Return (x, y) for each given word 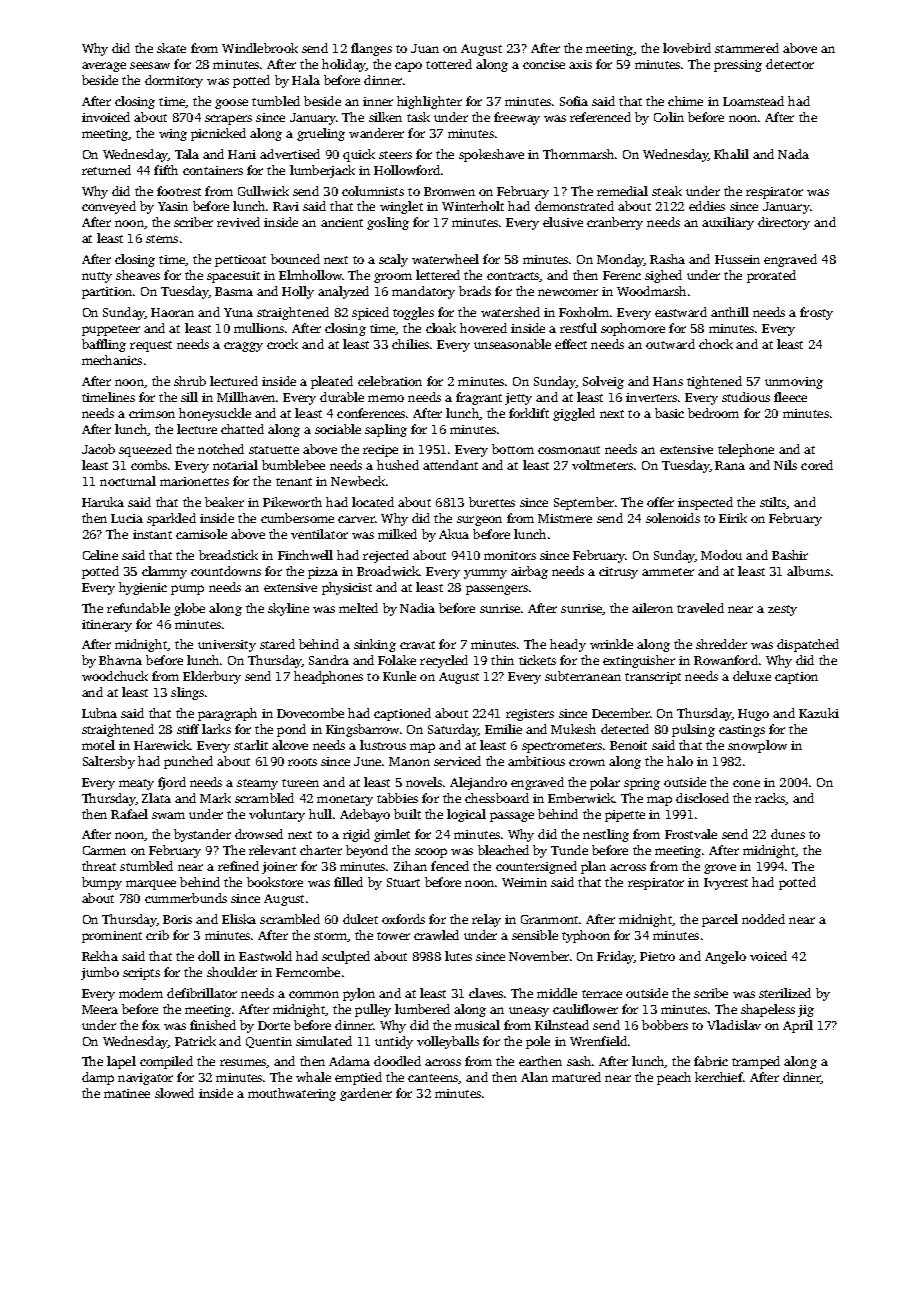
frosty (816, 313)
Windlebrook (260, 48)
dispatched (808, 645)
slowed (174, 1093)
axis (580, 64)
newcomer (568, 292)
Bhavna (120, 660)
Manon (409, 761)
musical (477, 1025)
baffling (104, 345)
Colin (669, 117)
